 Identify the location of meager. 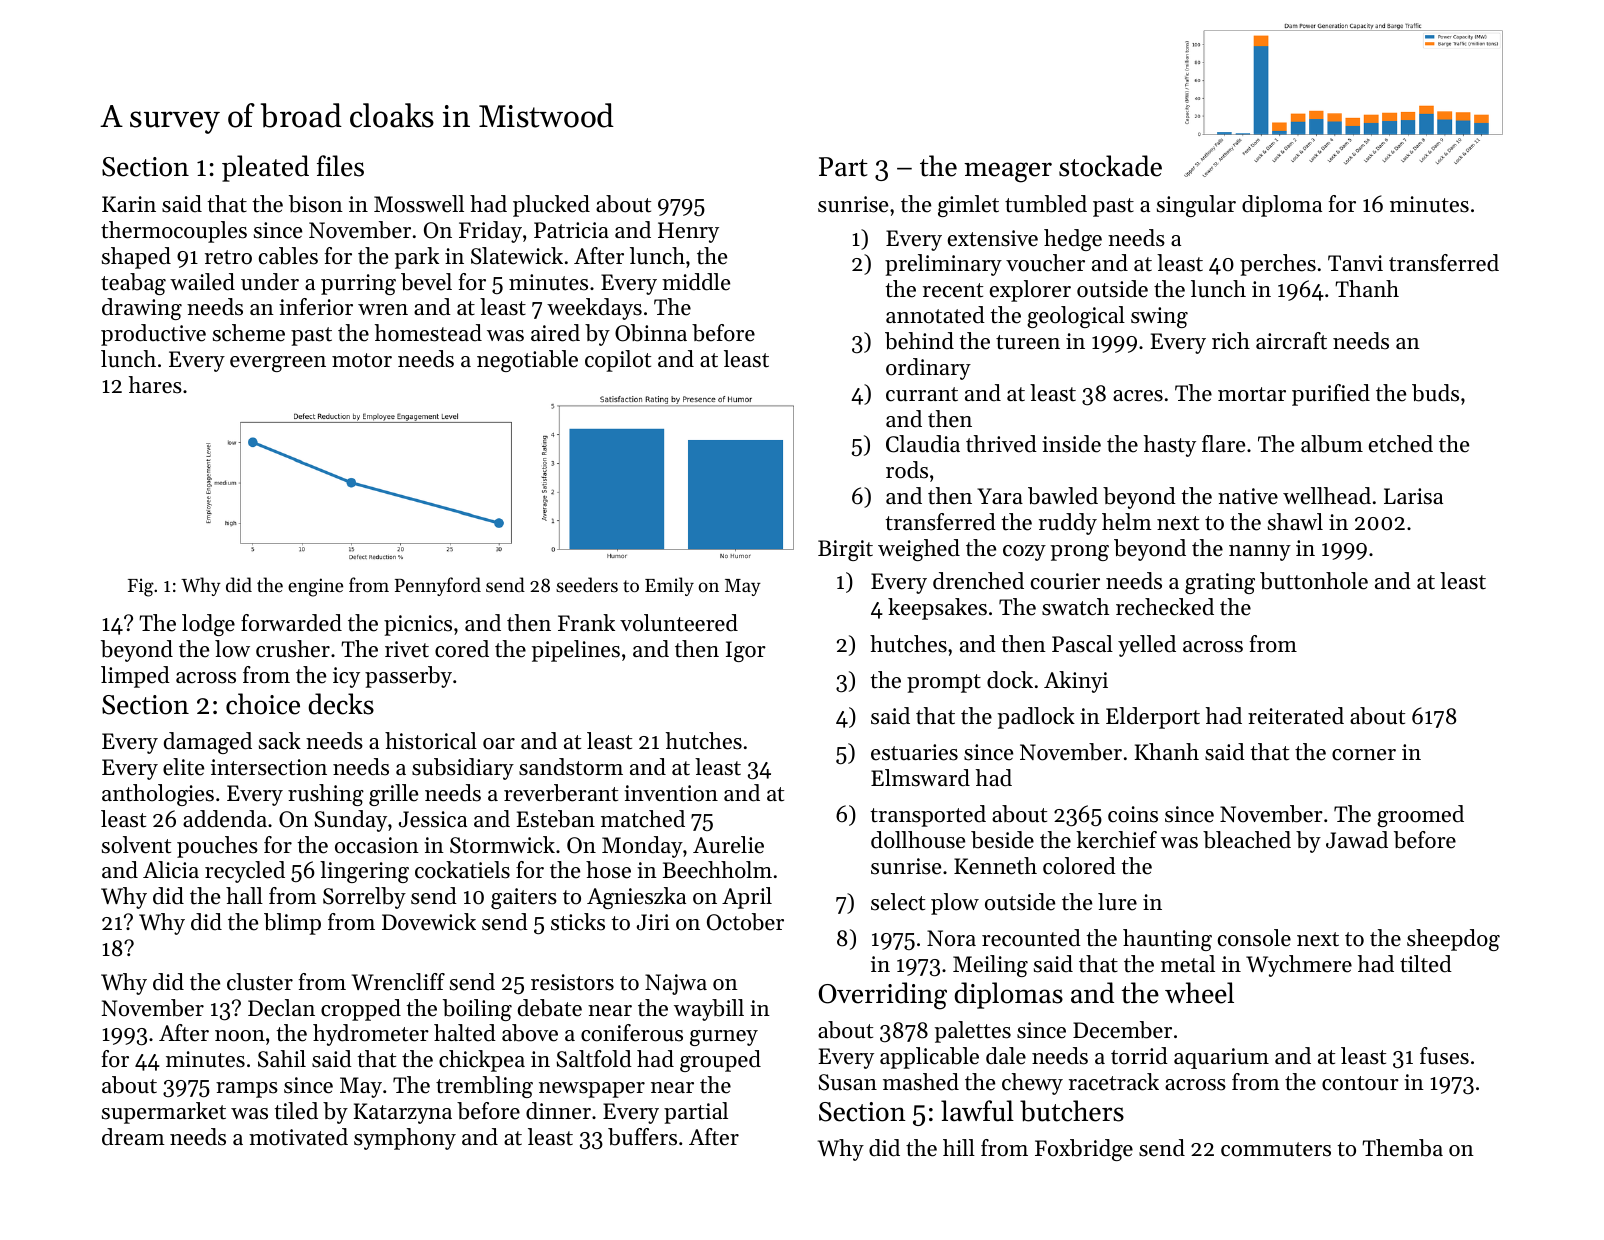
(1008, 172).
